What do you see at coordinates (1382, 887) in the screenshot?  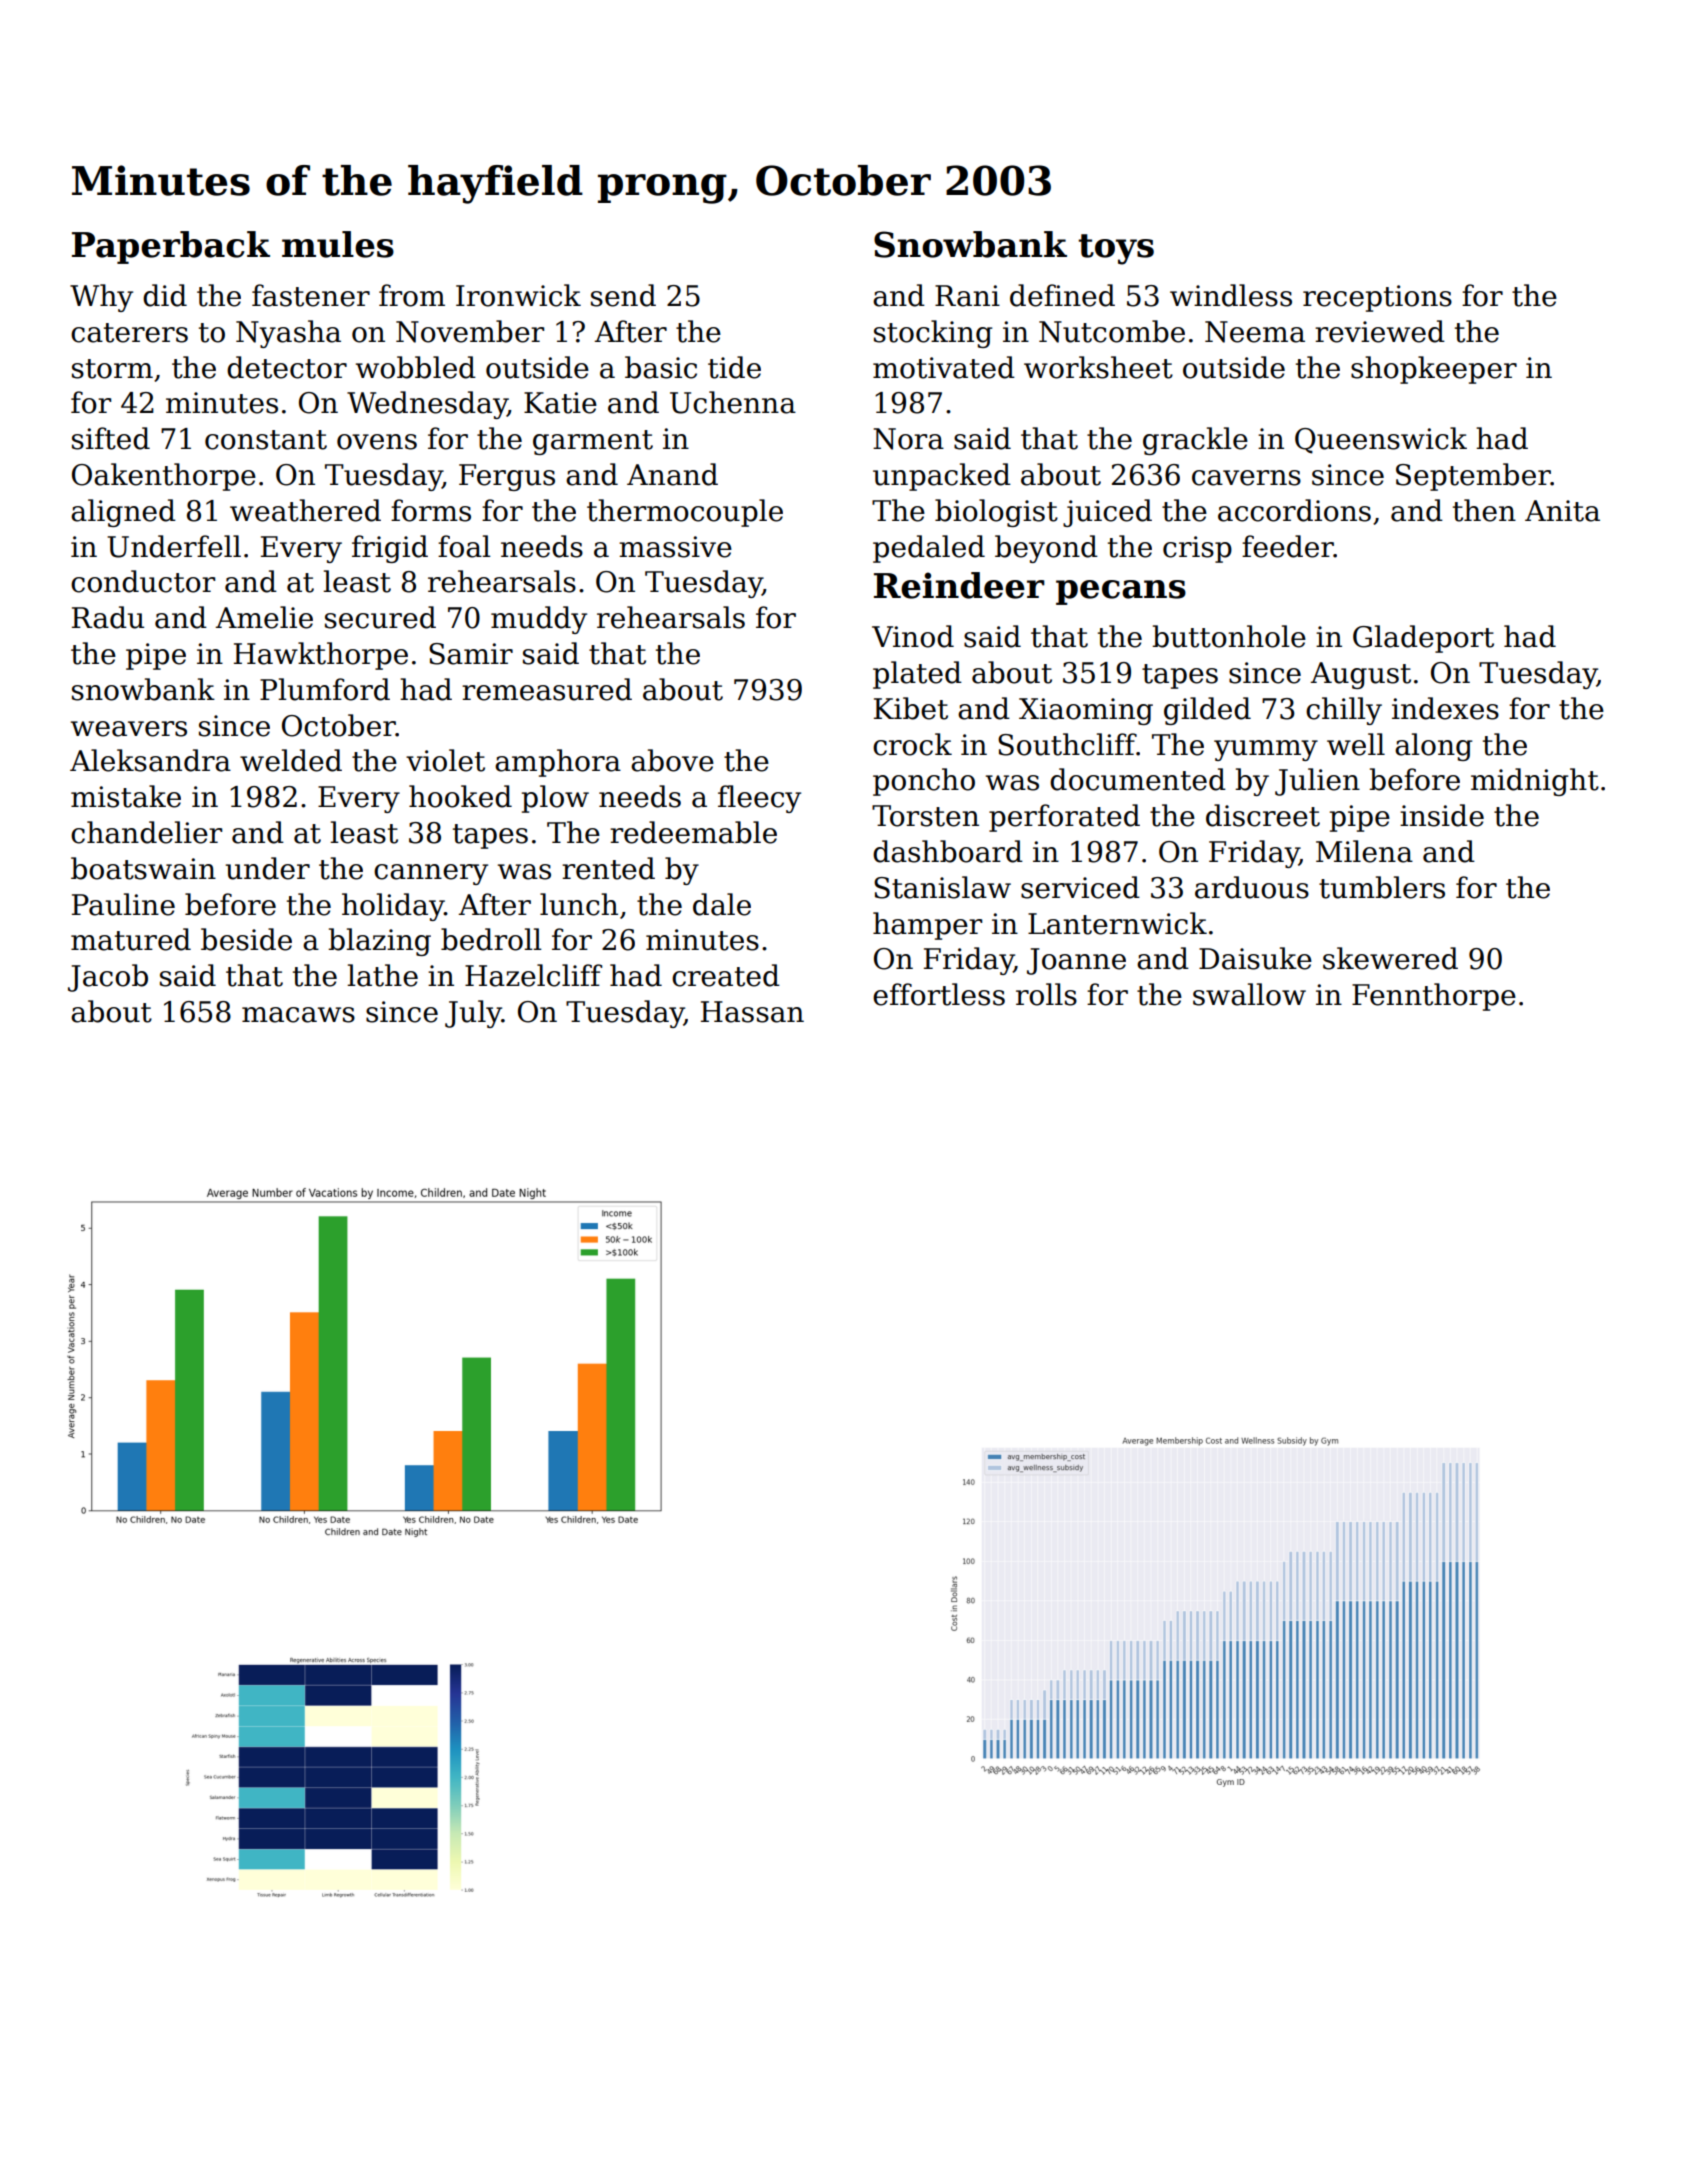 I see `tumblers` at bounding box center [1382, 887].
